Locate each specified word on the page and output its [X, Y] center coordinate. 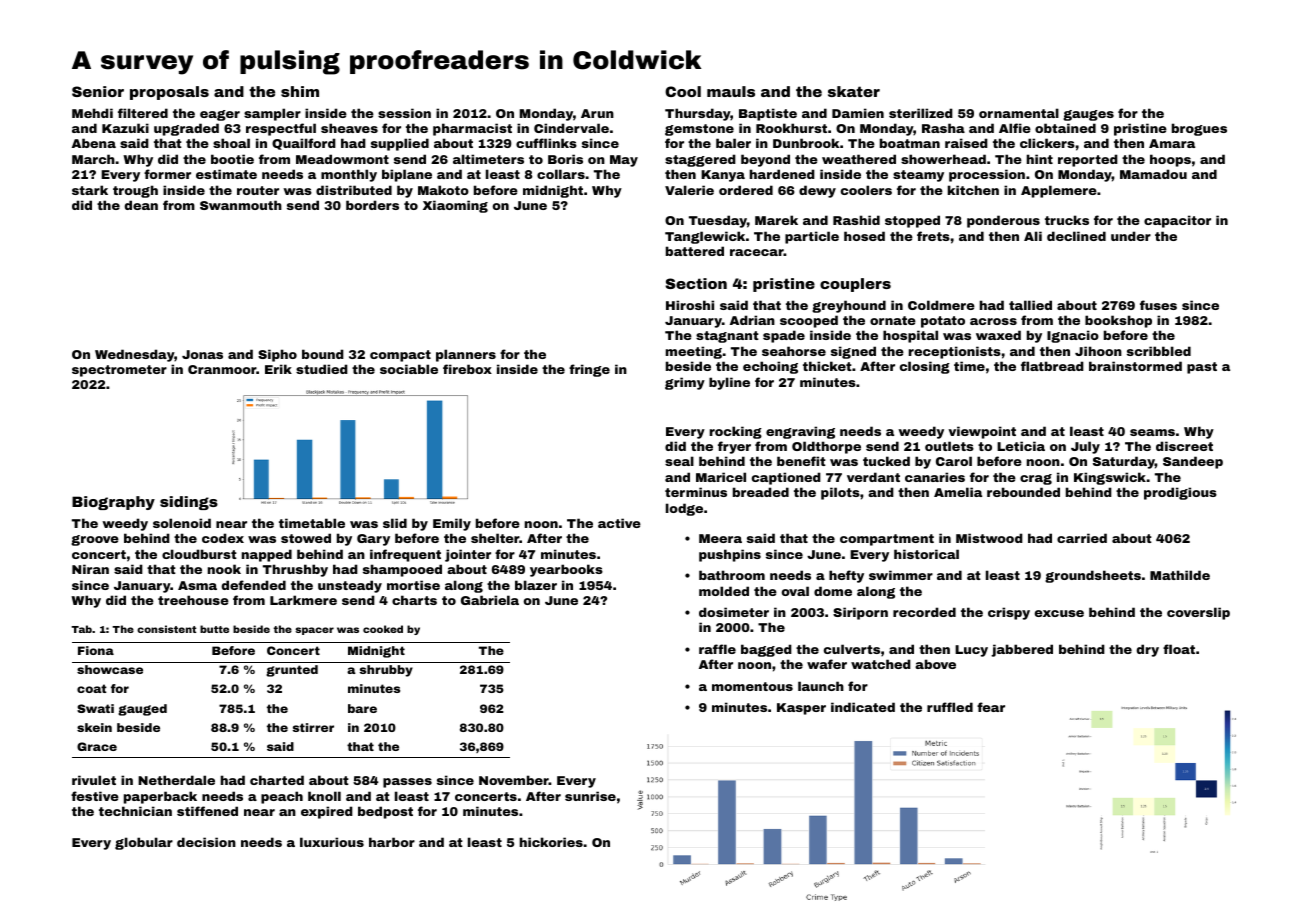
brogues [1199, 129]
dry [1147, 650]
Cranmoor [222, 369]
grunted [292, 671]
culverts [852, 649]
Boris [565, 159]
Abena [94, 143]
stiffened [207, 811]
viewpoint [982, 432]
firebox [467, 369]
